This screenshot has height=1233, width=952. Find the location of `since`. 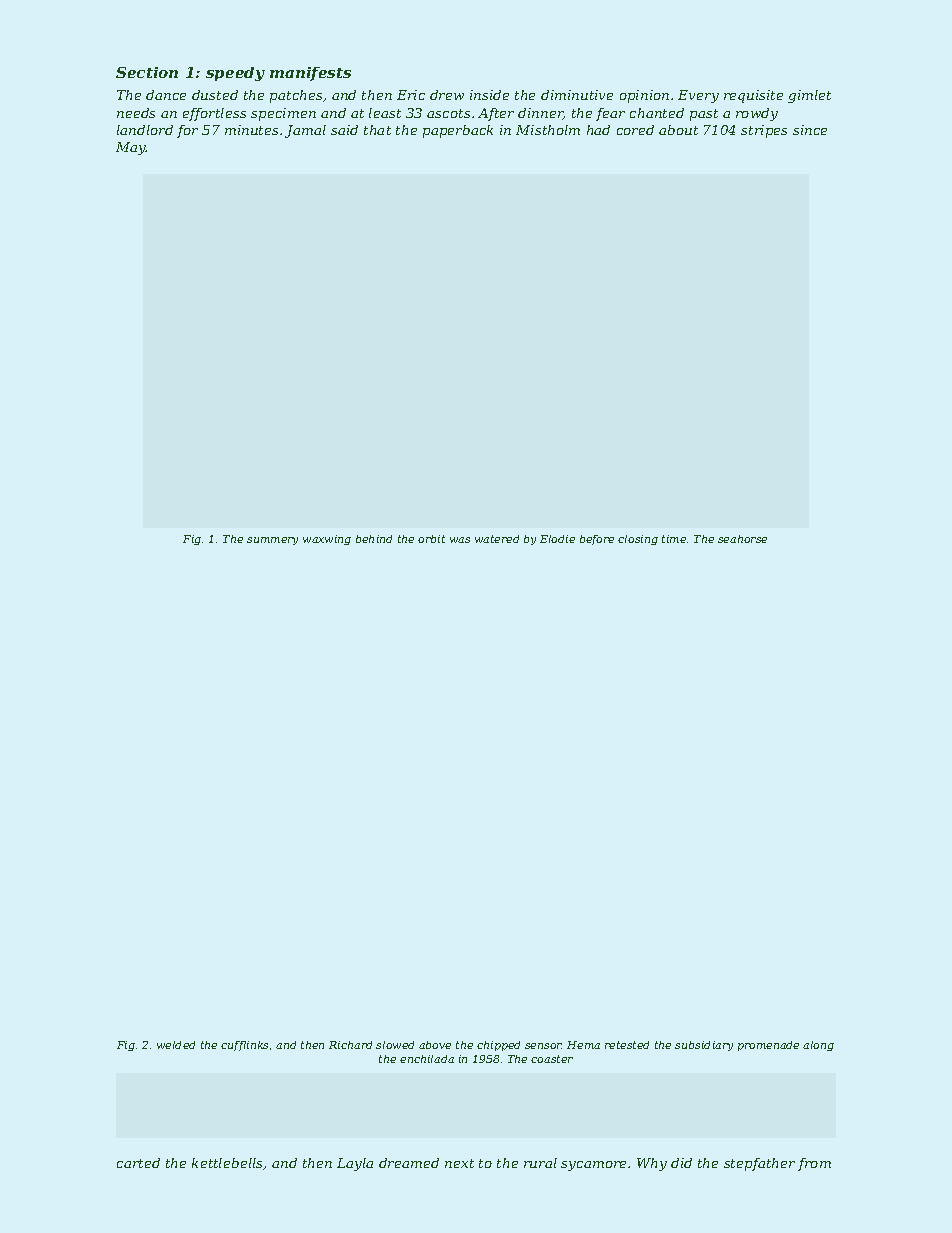

since is located at coordinates (810, 130).
